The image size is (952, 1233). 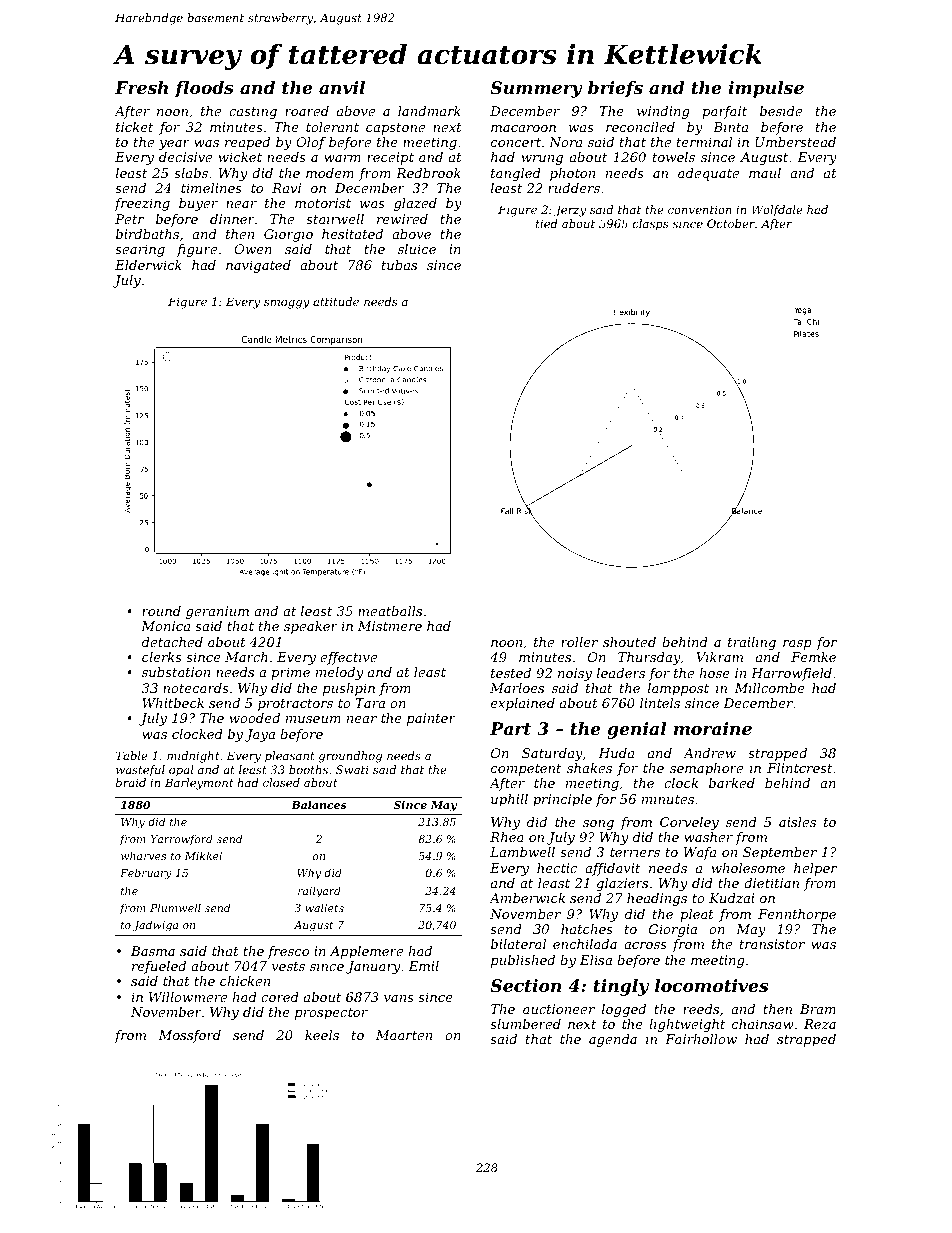 What do you see at coordinates (288, 952) in the document?
I see `fresco` at bounding box center [288, 952].
